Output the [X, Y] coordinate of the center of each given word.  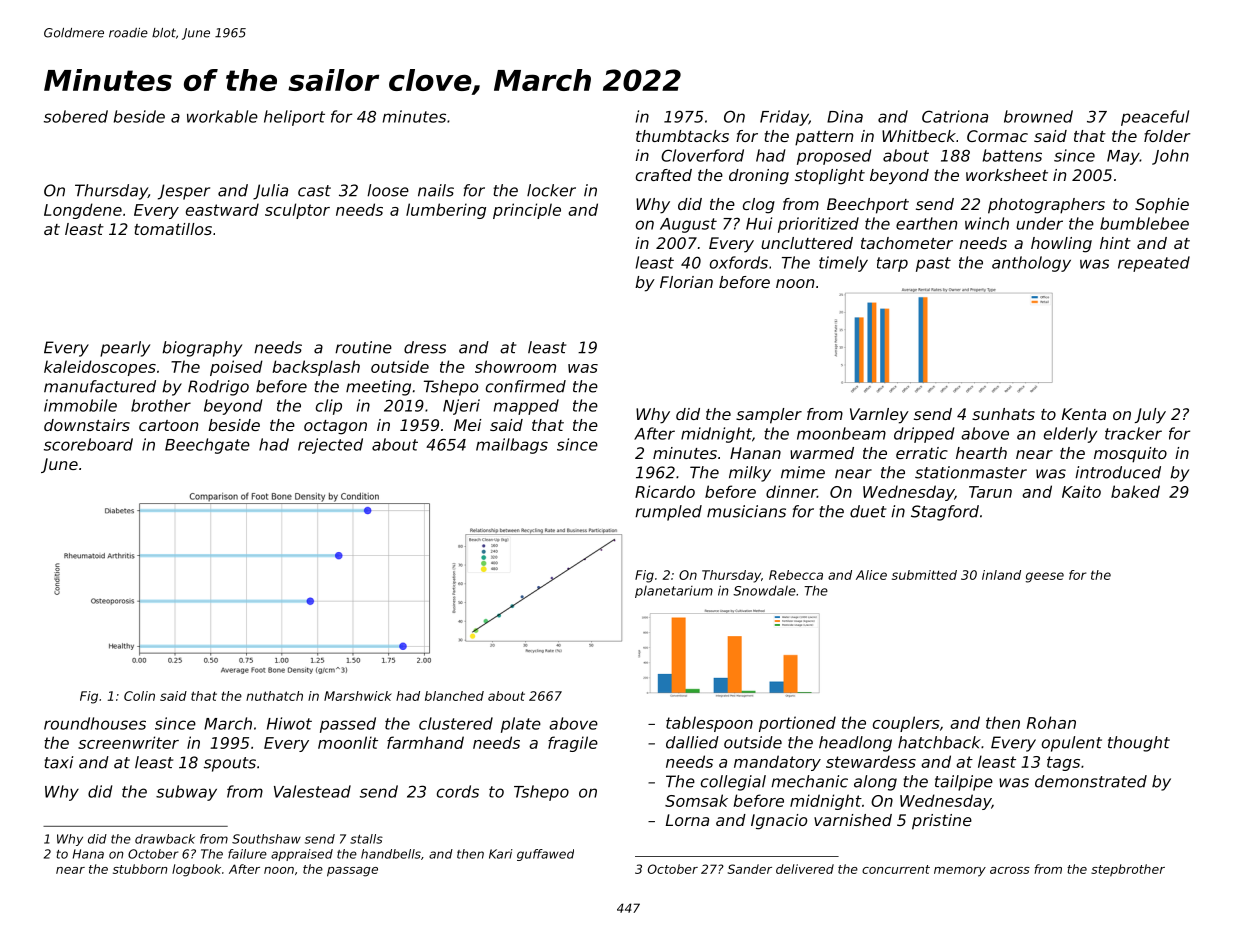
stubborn [140, 869]
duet [868, 511]
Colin [139, 696]
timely [843, 264]
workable [222, 116]
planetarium [674, 592]
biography [202, 349]
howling [1061, 245]
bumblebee [1144, 223]
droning [759, 177]
